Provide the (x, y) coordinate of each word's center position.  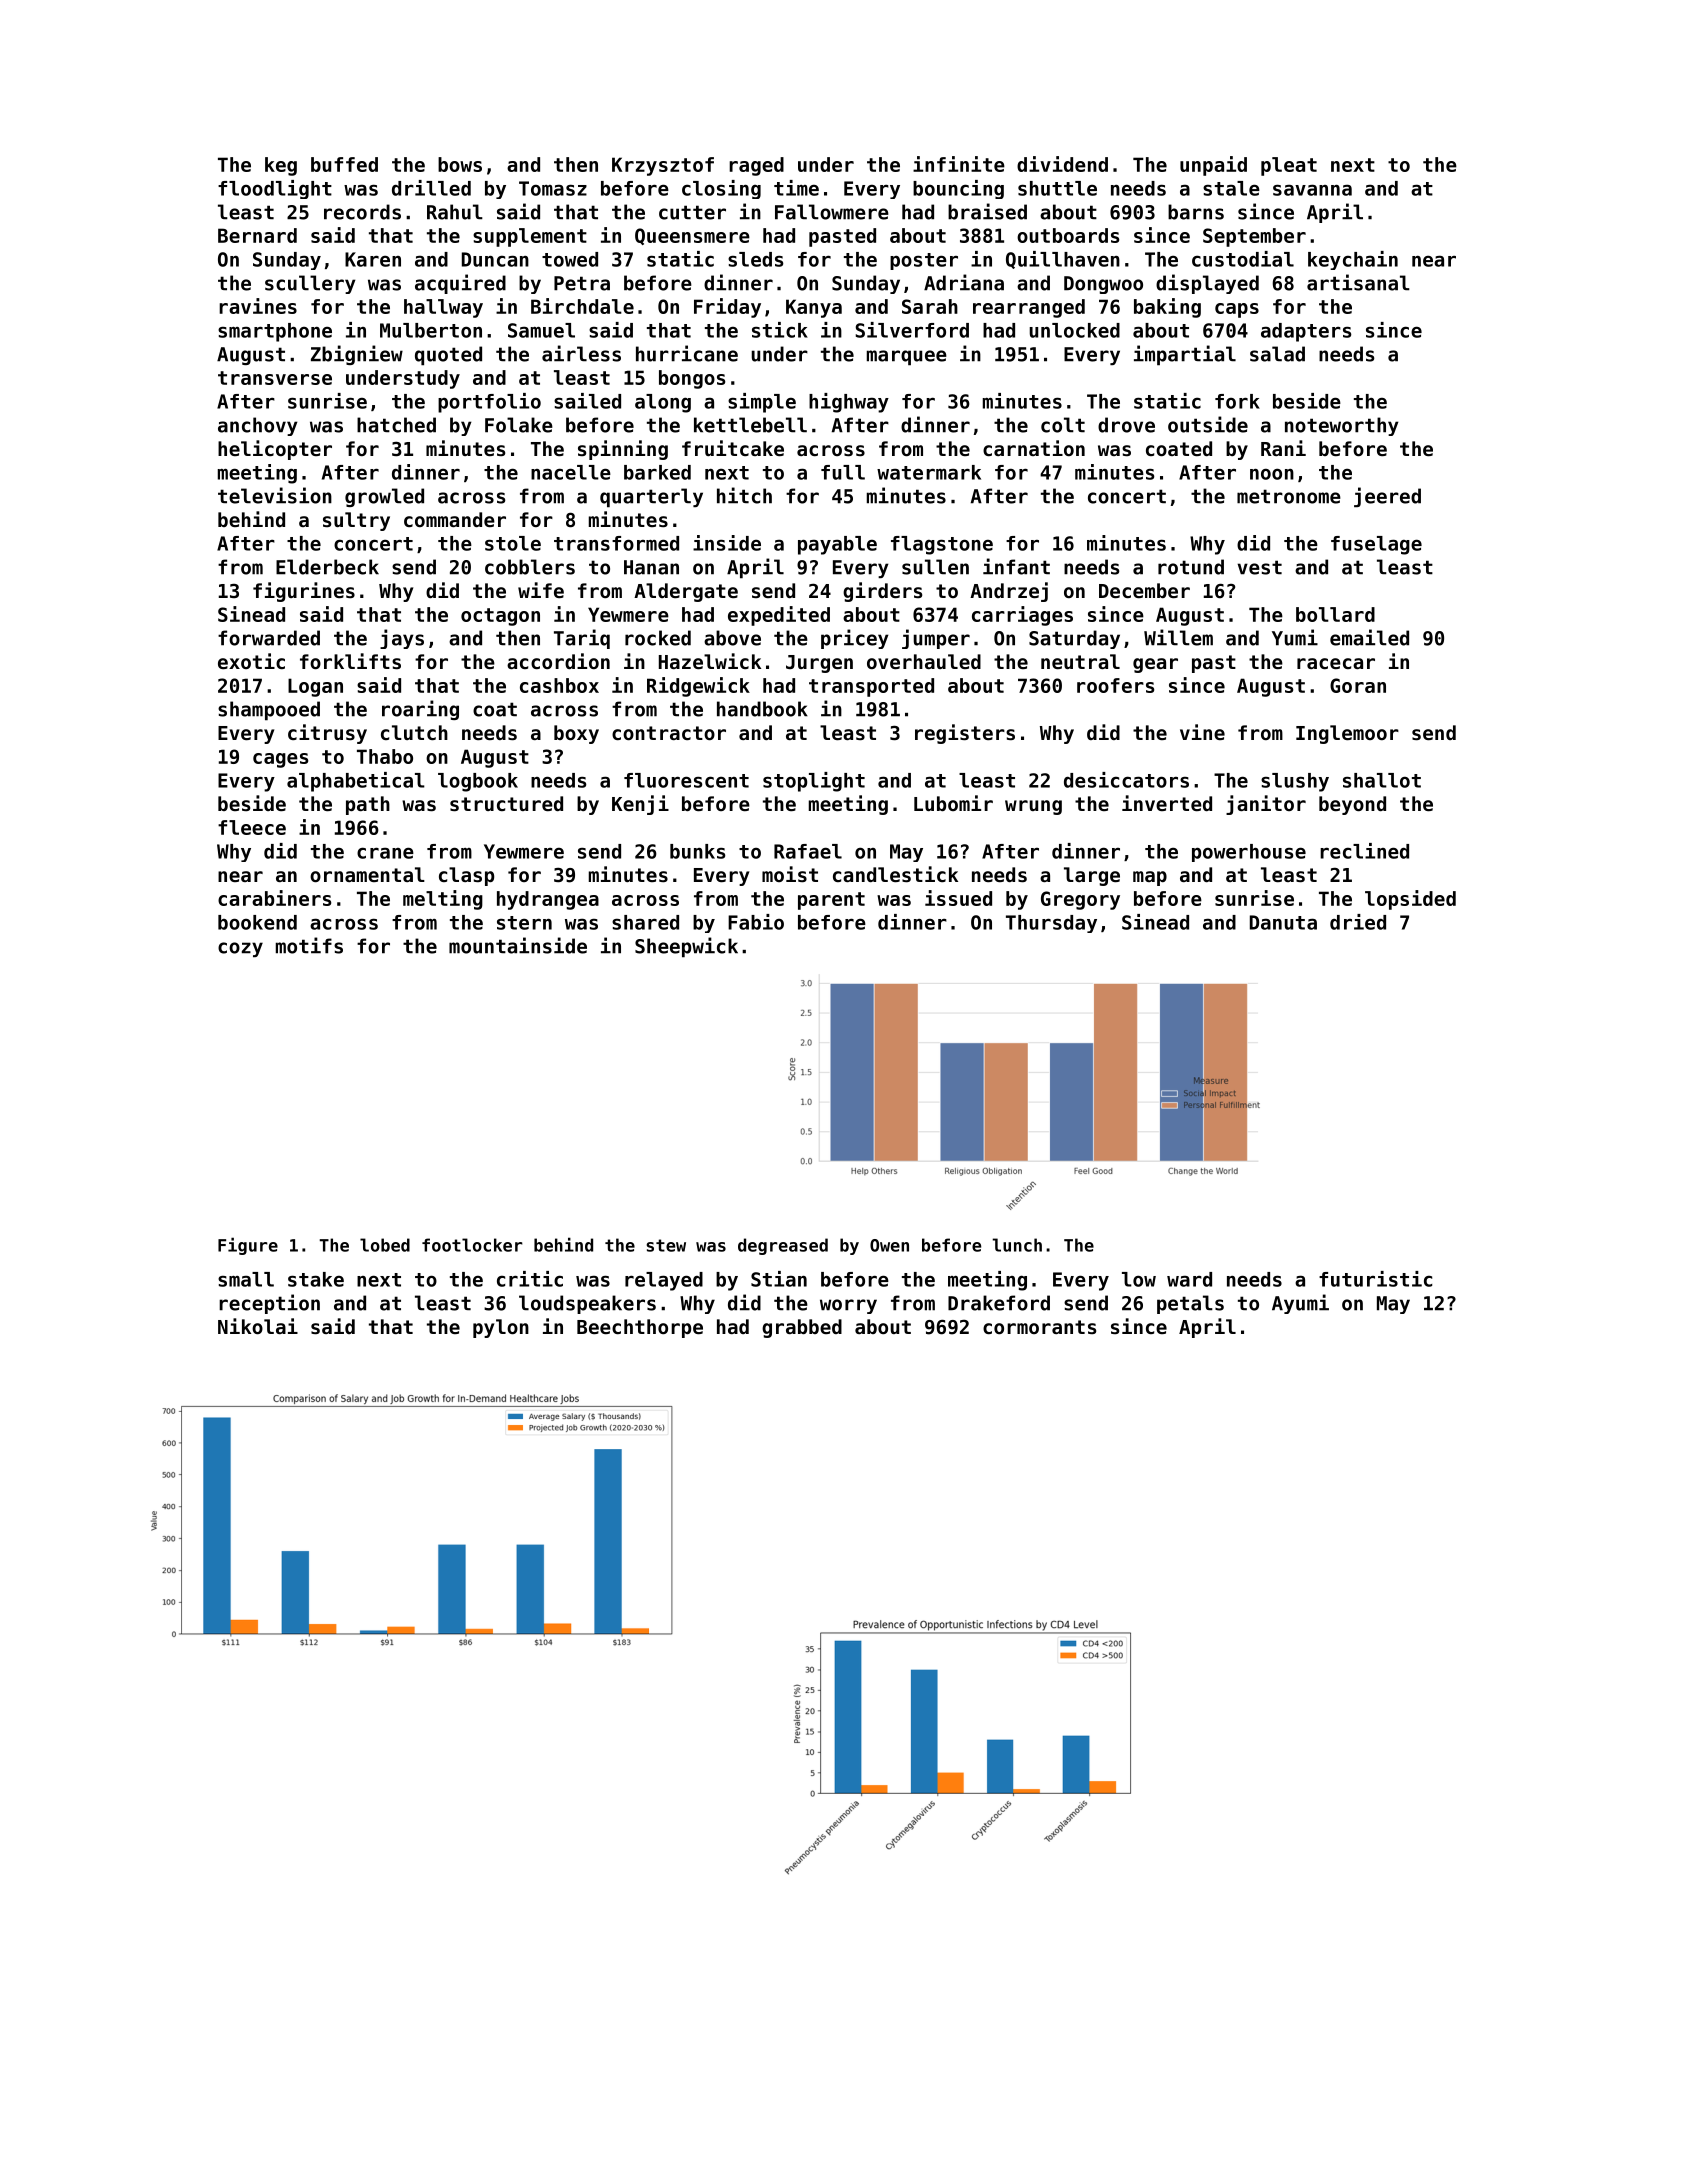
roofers (1115, 685)
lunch (1017, 1245)
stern (524, 923)
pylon (501, 1328)
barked (657, 472)
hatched (396, 425)
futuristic (1375, 1279)
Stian (779, 1279)
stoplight (814, 782)
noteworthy (1342, 426)
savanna (1312, 190)
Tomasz (553, 188)
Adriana (964, 282)
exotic (251, 661)
